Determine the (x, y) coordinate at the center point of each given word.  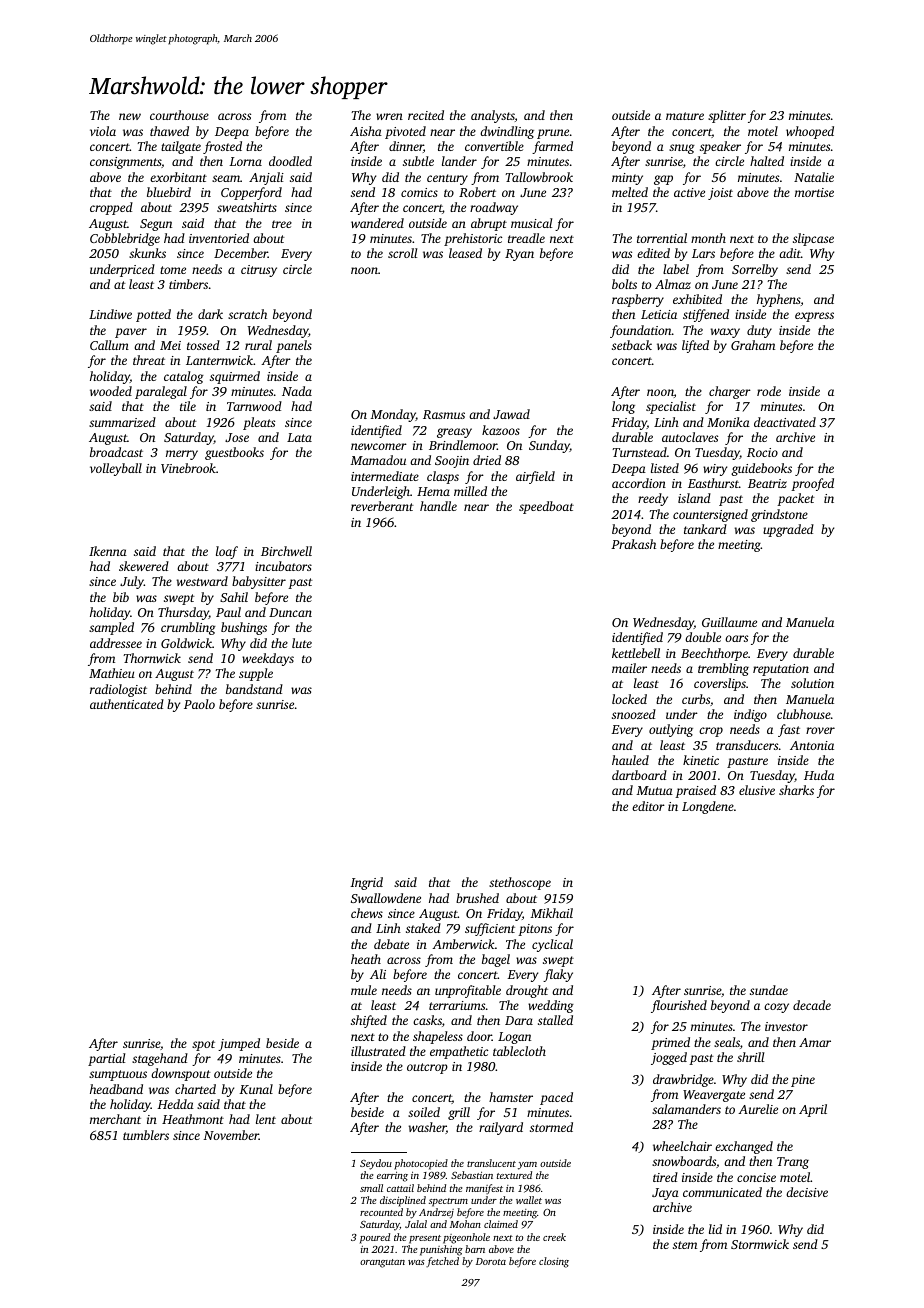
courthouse (179, 115)
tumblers (146, 1135)
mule (364, 990)
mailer (629, 668)
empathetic (459, 1052)
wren (389, 116)
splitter (727, 116)
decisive (807, 1192)
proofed (812, 484)
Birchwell (286, 551)
